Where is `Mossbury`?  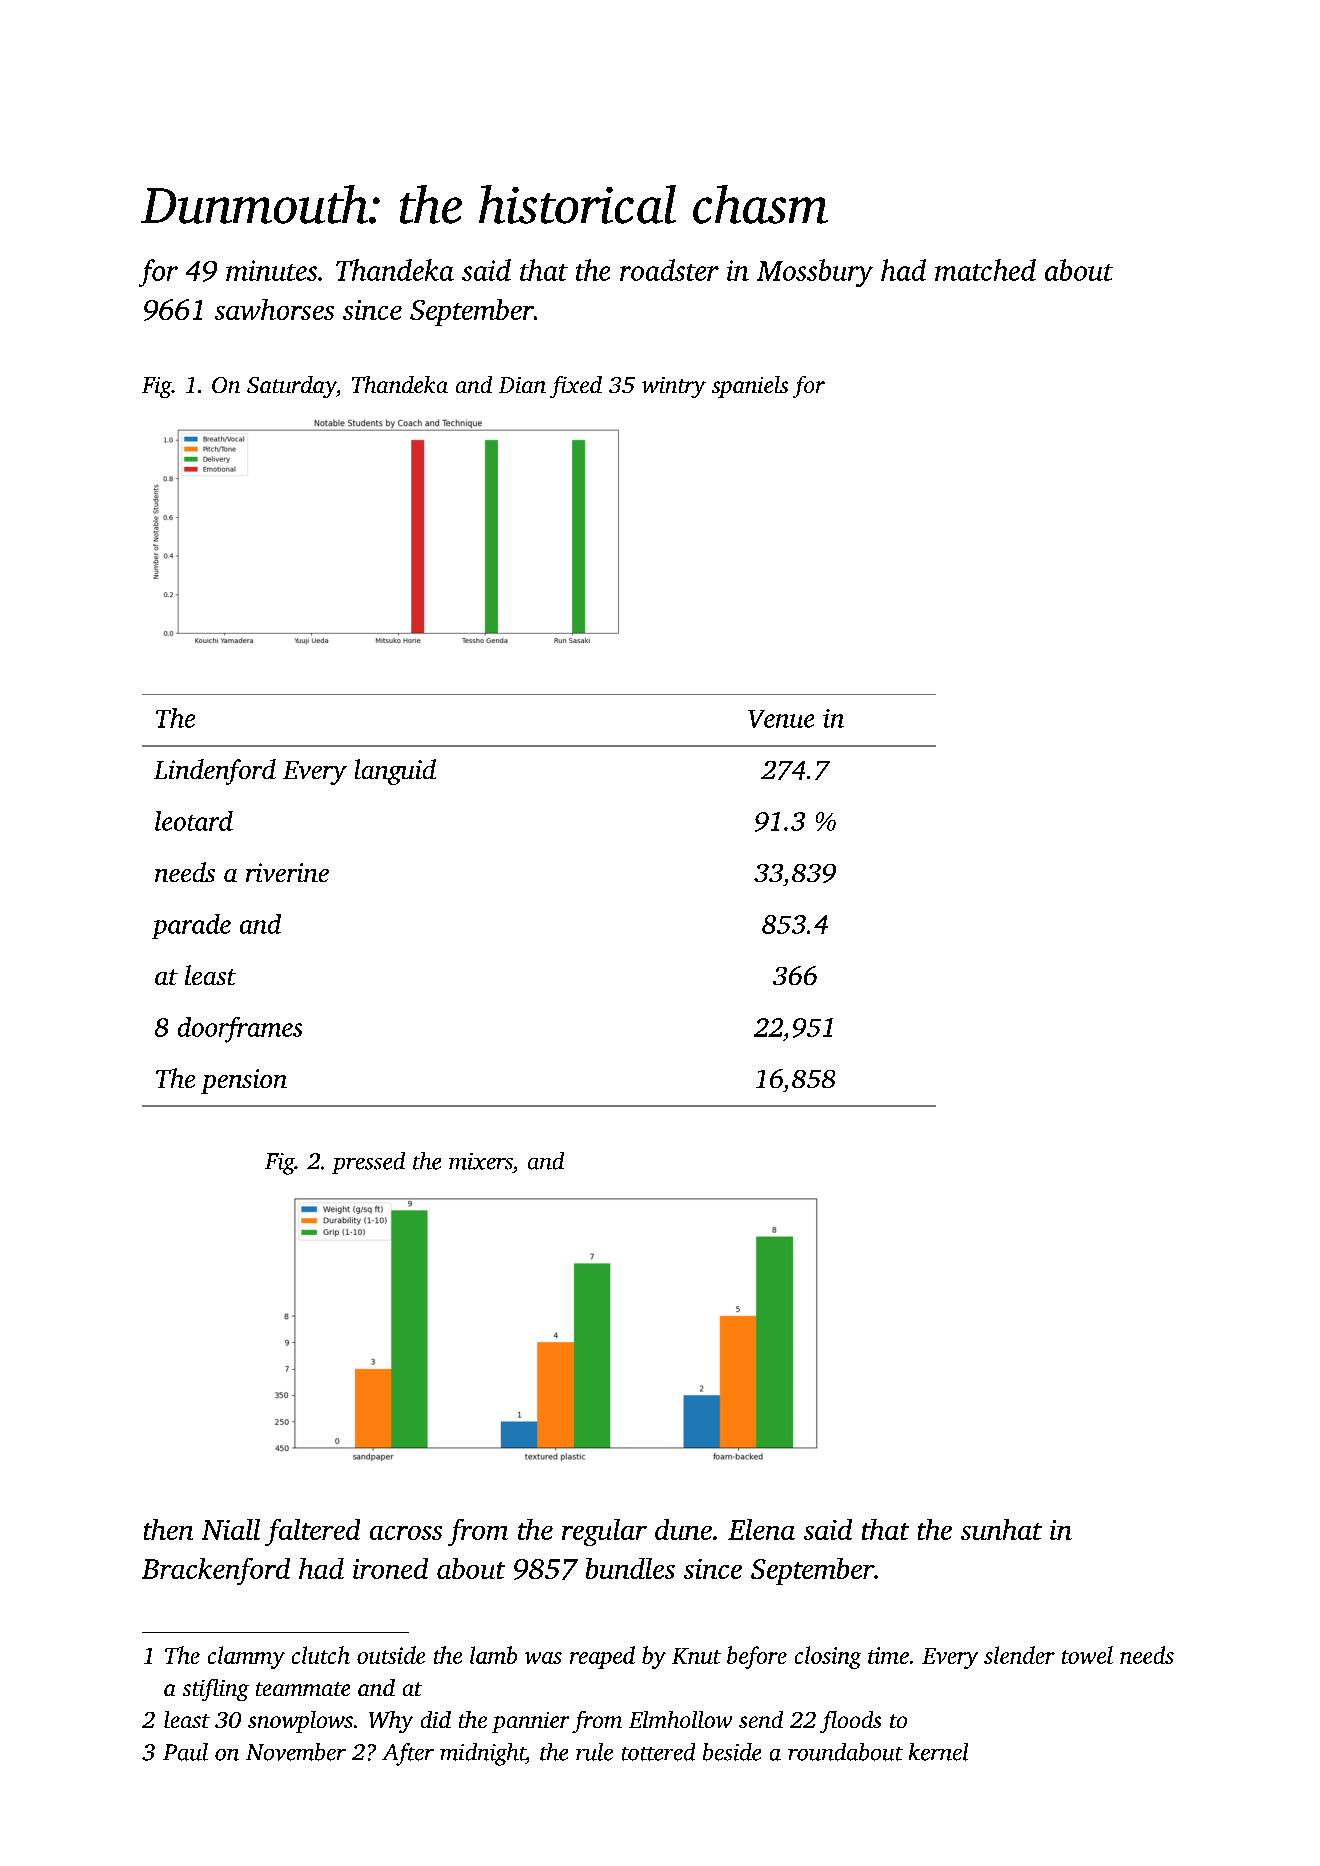 Mossbury is located at coordinates (815, 273).
